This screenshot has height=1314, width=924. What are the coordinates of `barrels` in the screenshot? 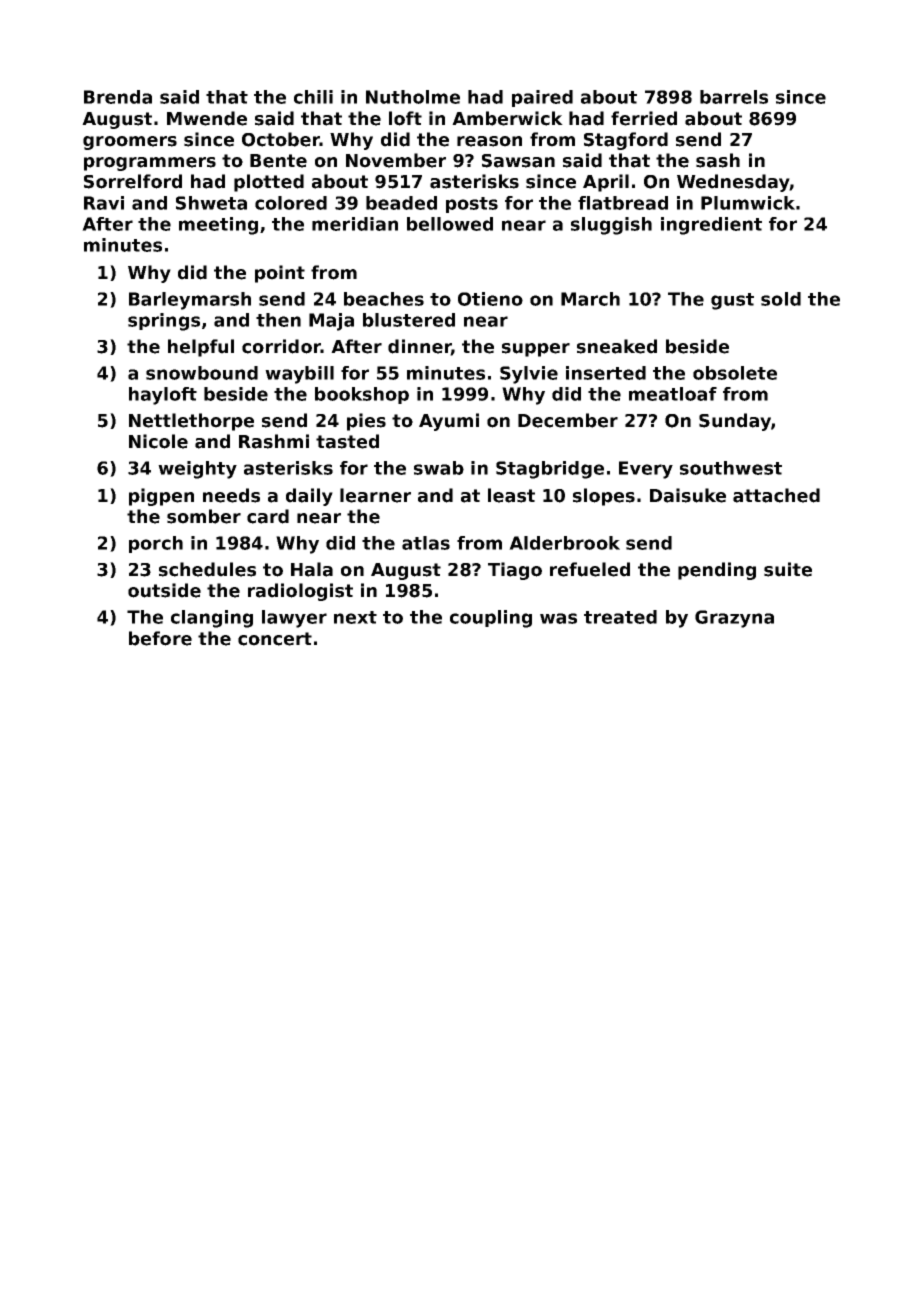 It's located at (734, 97).
